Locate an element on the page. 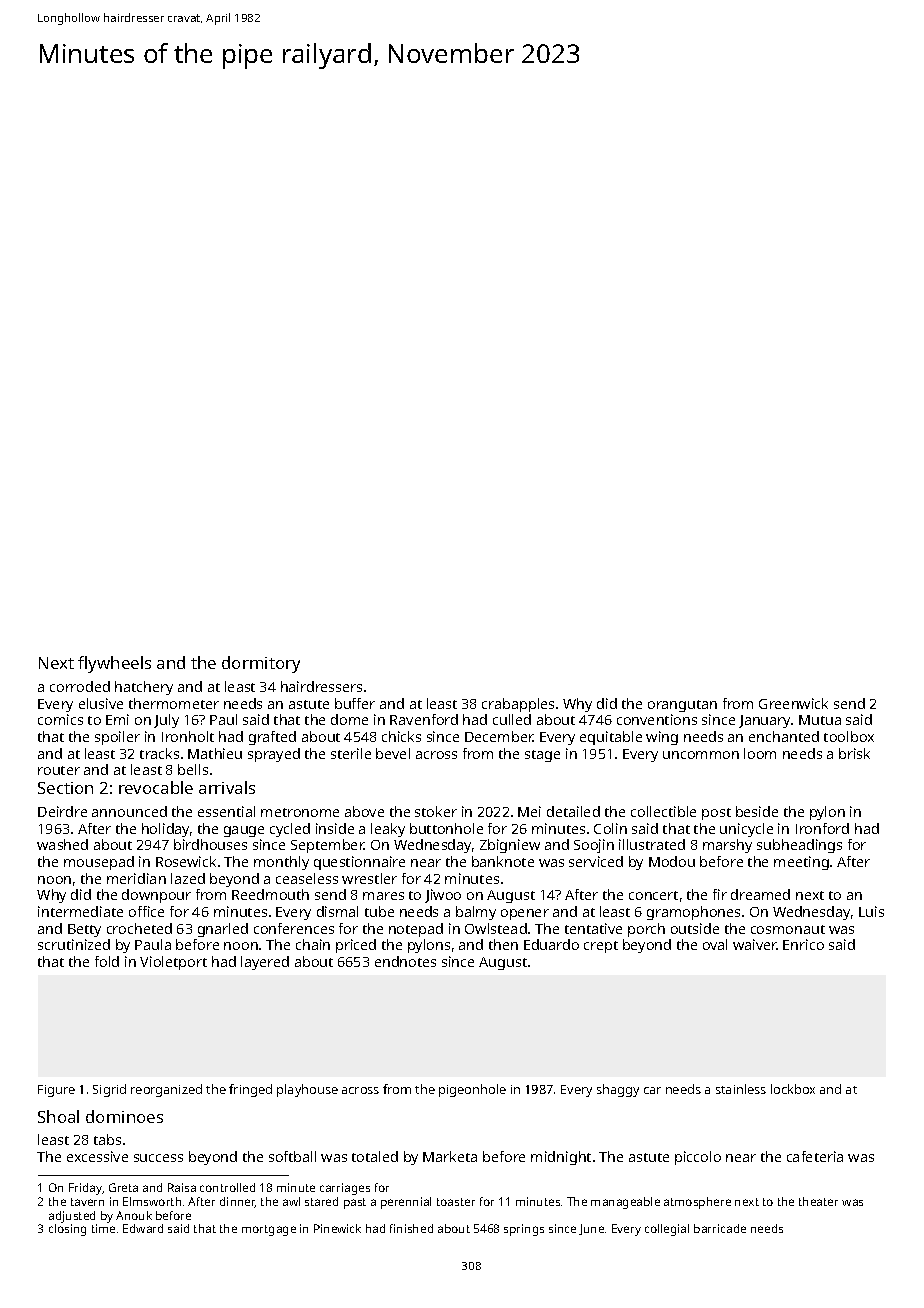 This document has height=1308, width=924. Greenwick is located at coordinates (793, 703).
